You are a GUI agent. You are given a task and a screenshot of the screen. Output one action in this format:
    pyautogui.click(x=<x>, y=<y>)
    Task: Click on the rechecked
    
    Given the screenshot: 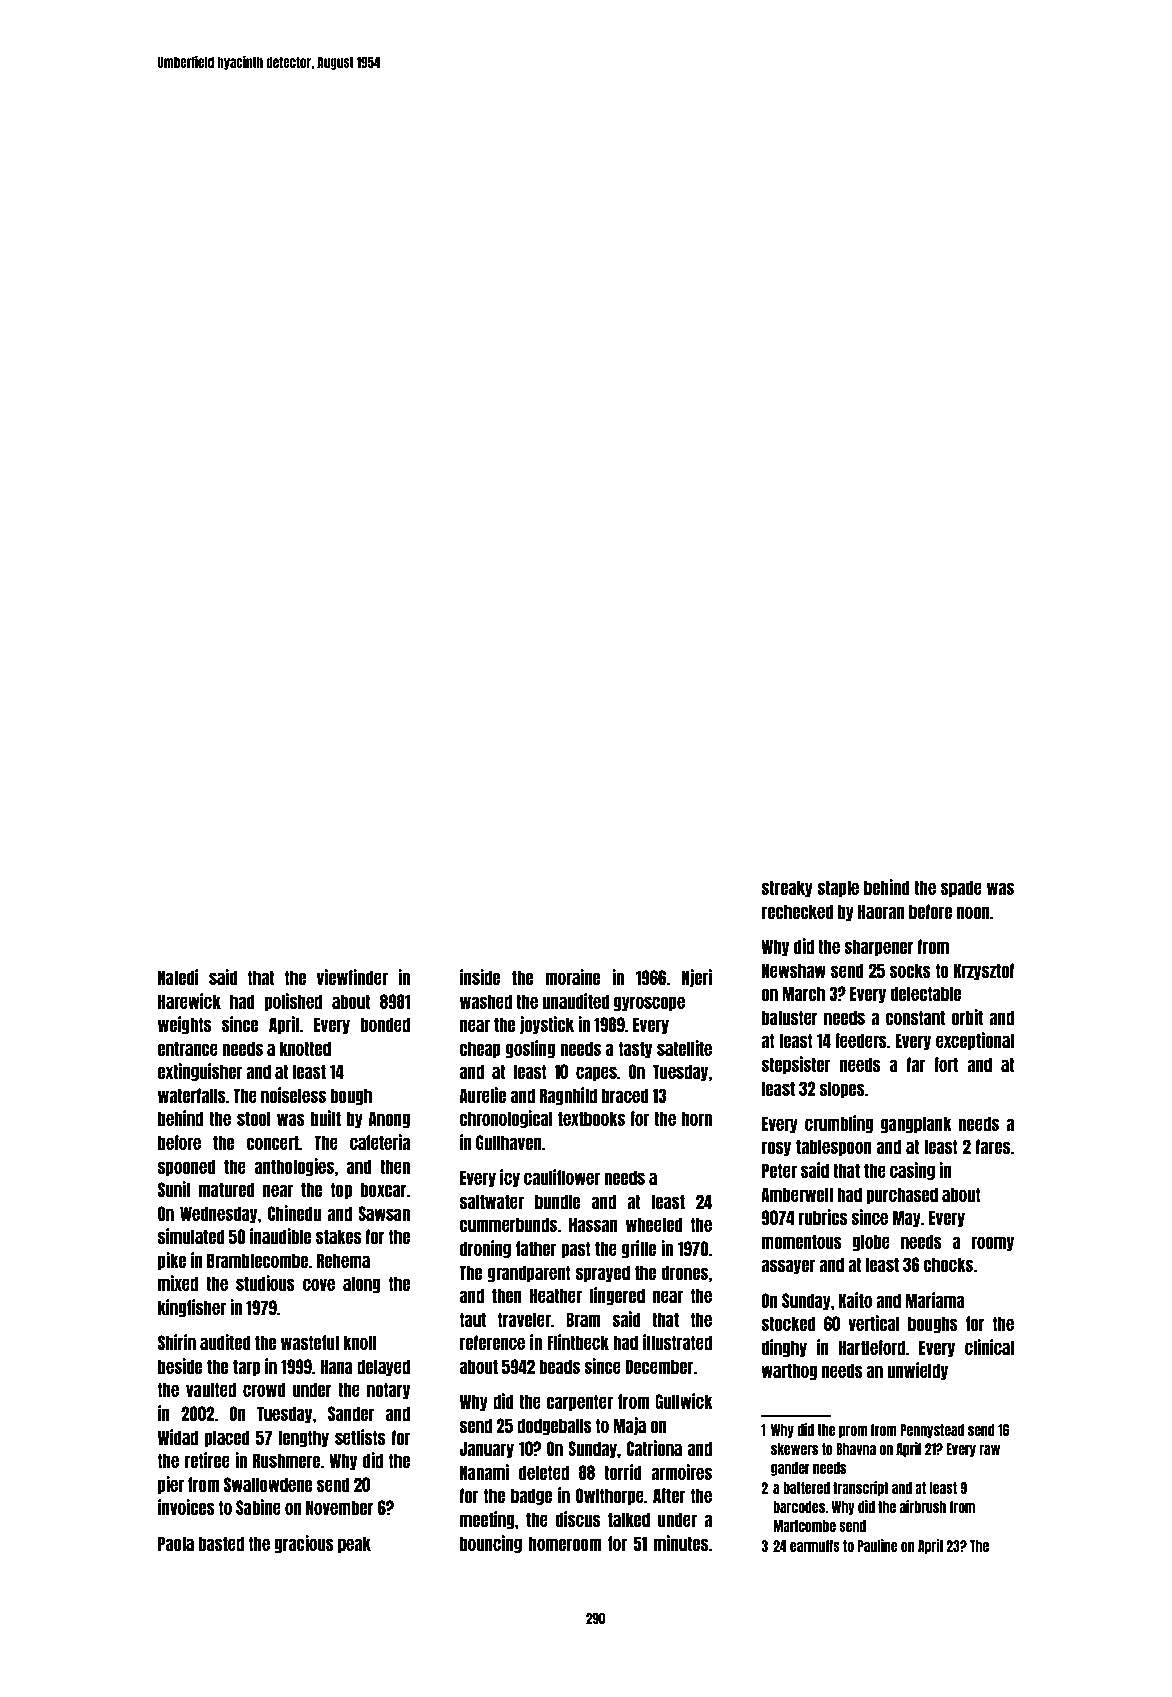 What is the action you would take?
    pyautogui.click(x=797, y=911)
